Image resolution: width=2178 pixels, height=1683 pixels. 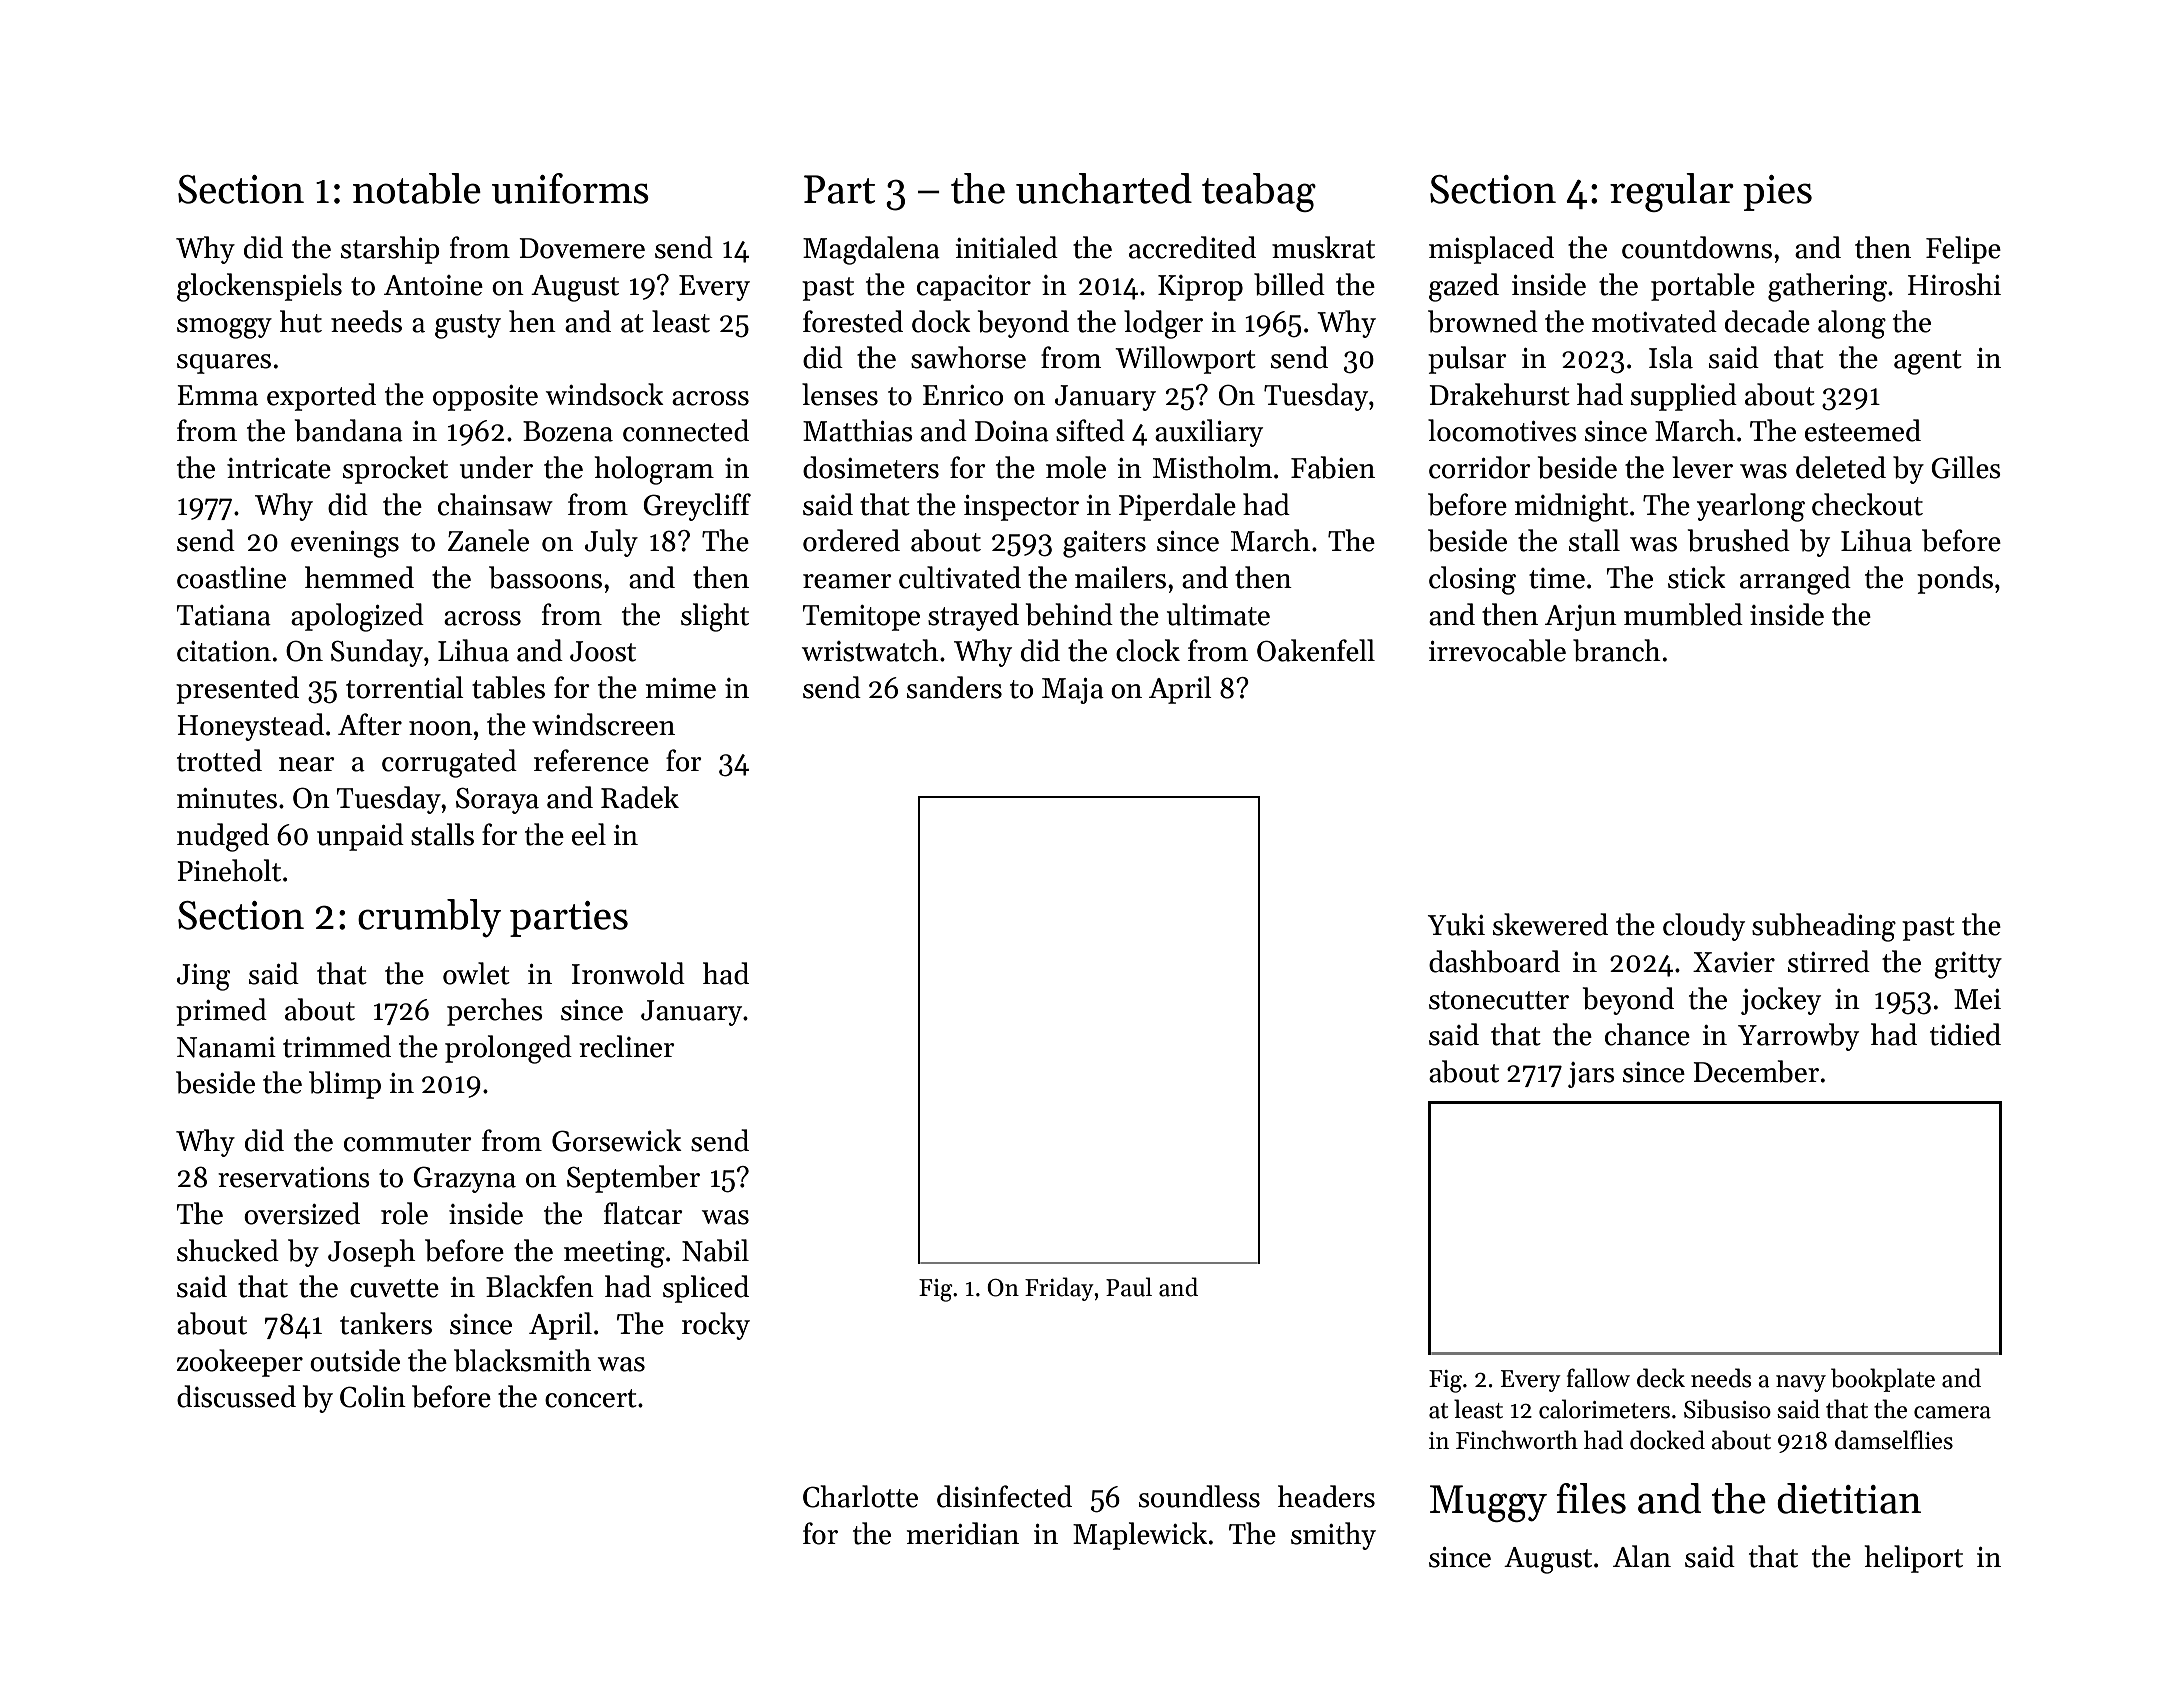 What do you see at coordinates (1177, 507) in the page?
I see `Piperdale` at bounding box center [1177, 507].
